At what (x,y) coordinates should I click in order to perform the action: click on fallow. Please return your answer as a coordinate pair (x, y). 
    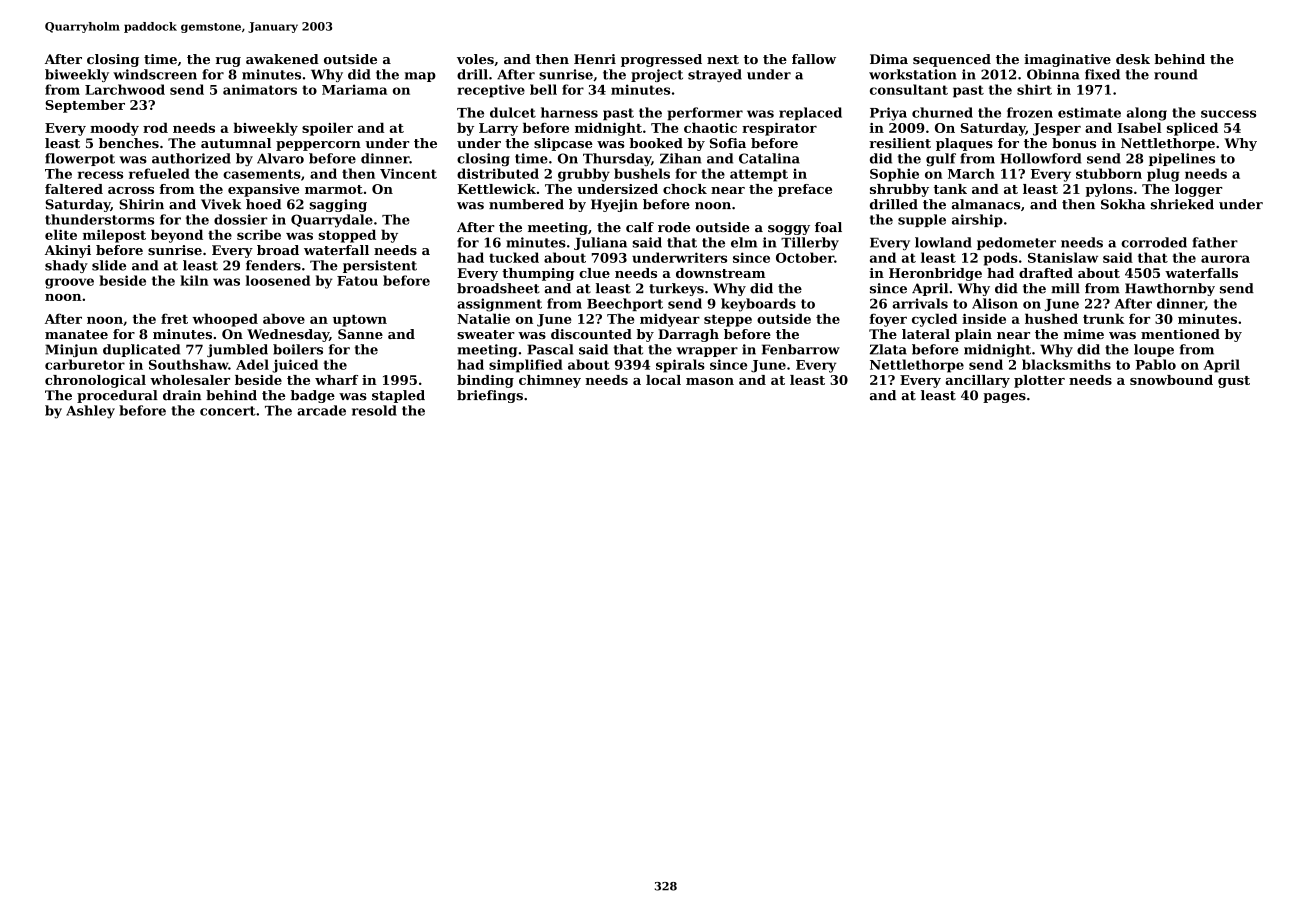
    Looking at the image, I should click on (814, 59).
